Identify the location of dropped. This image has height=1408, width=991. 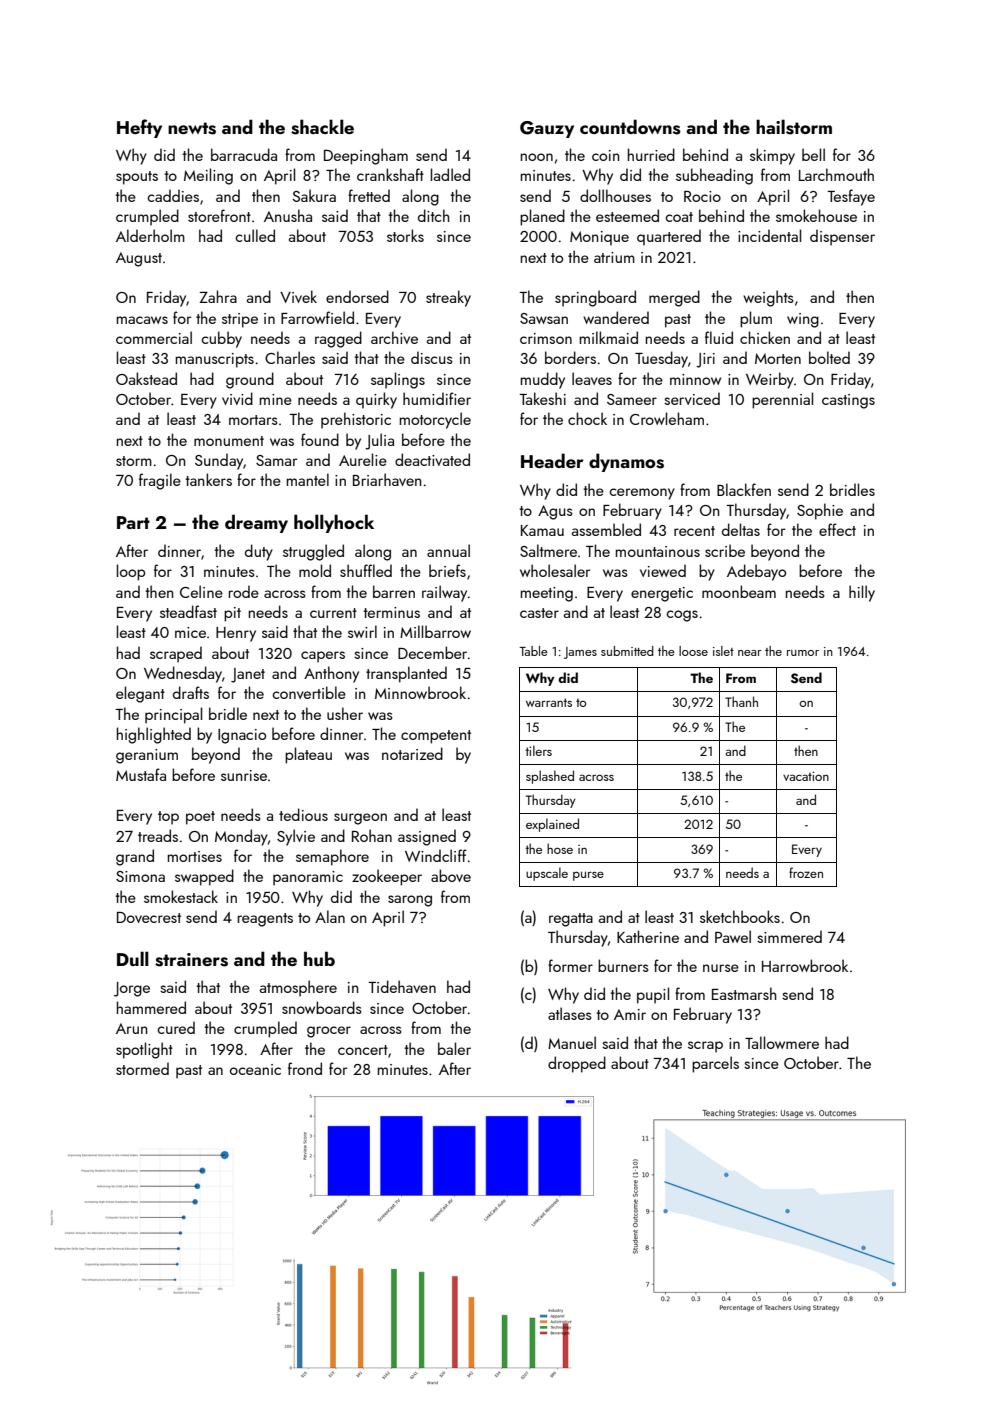
(577, 1064).
